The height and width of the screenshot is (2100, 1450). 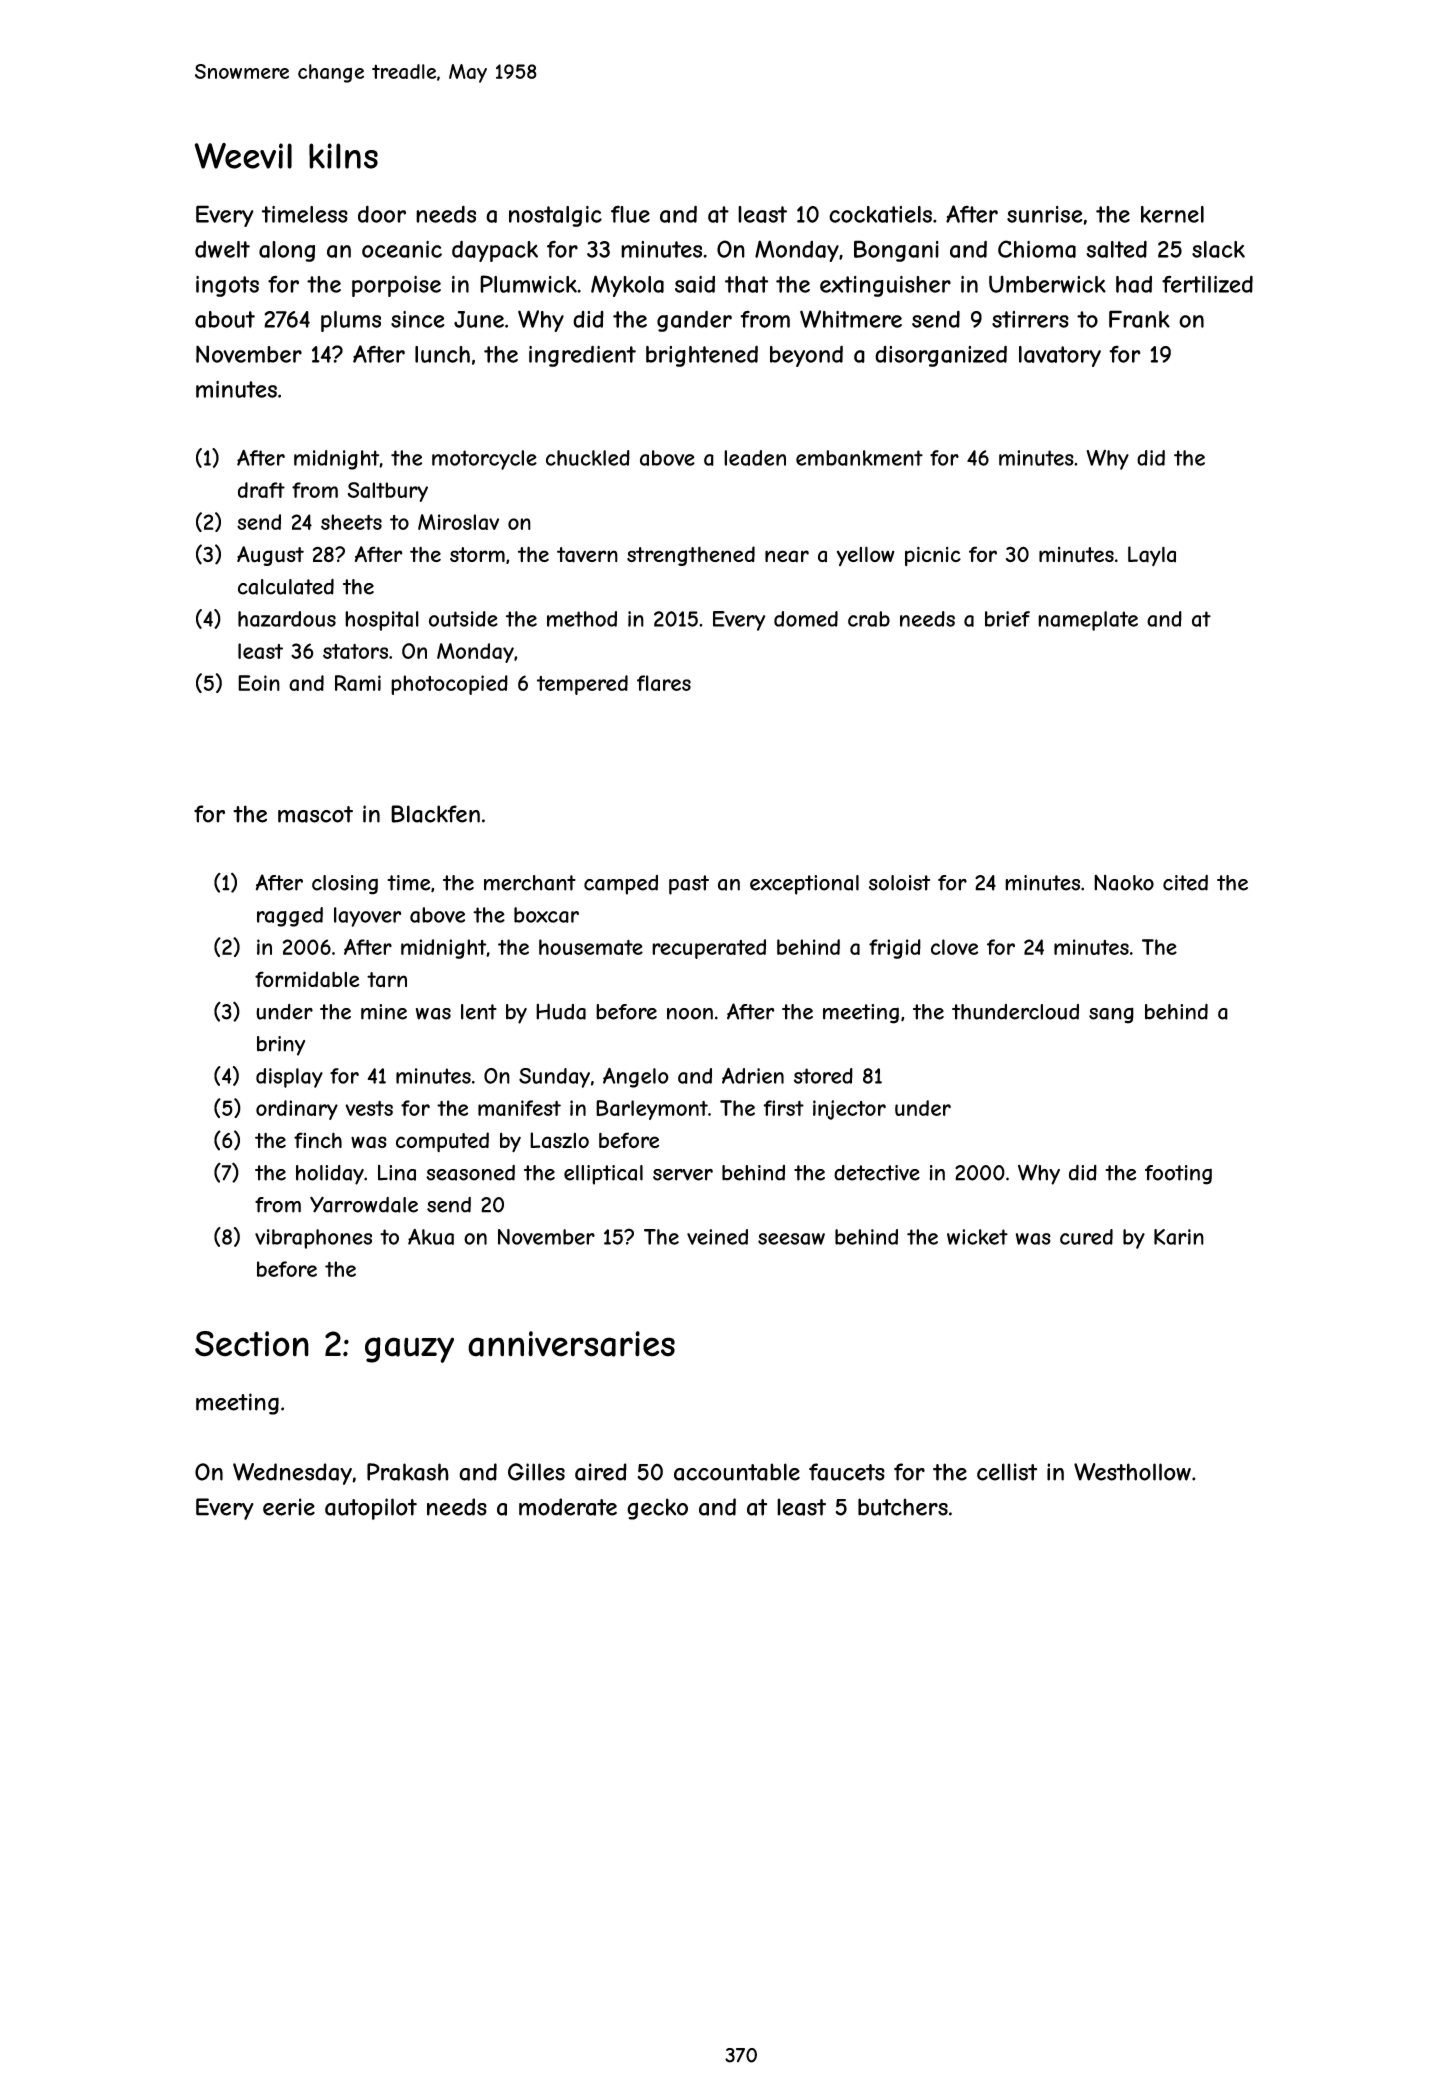 I want to click on flue, so click(x=630, y=214).
